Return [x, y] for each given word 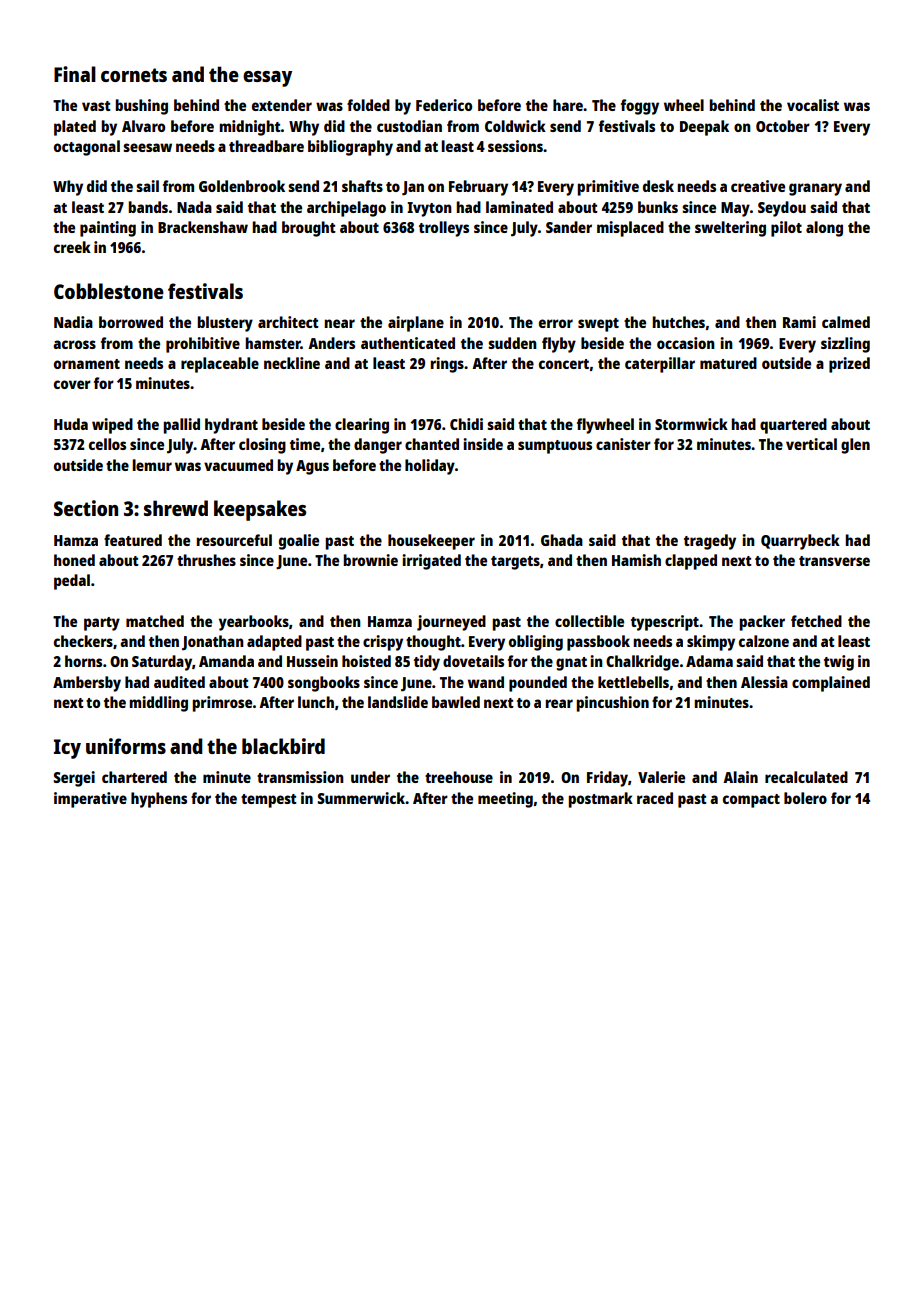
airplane [416, 324]
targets [515, 563]
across [74, 344]
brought [309, 229]
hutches [678, 322]
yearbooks [254, 623]
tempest [269, 801]
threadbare [266, 146]
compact [751, 801]
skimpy [711, 643]
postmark [600, 800]
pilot [786, 229]
